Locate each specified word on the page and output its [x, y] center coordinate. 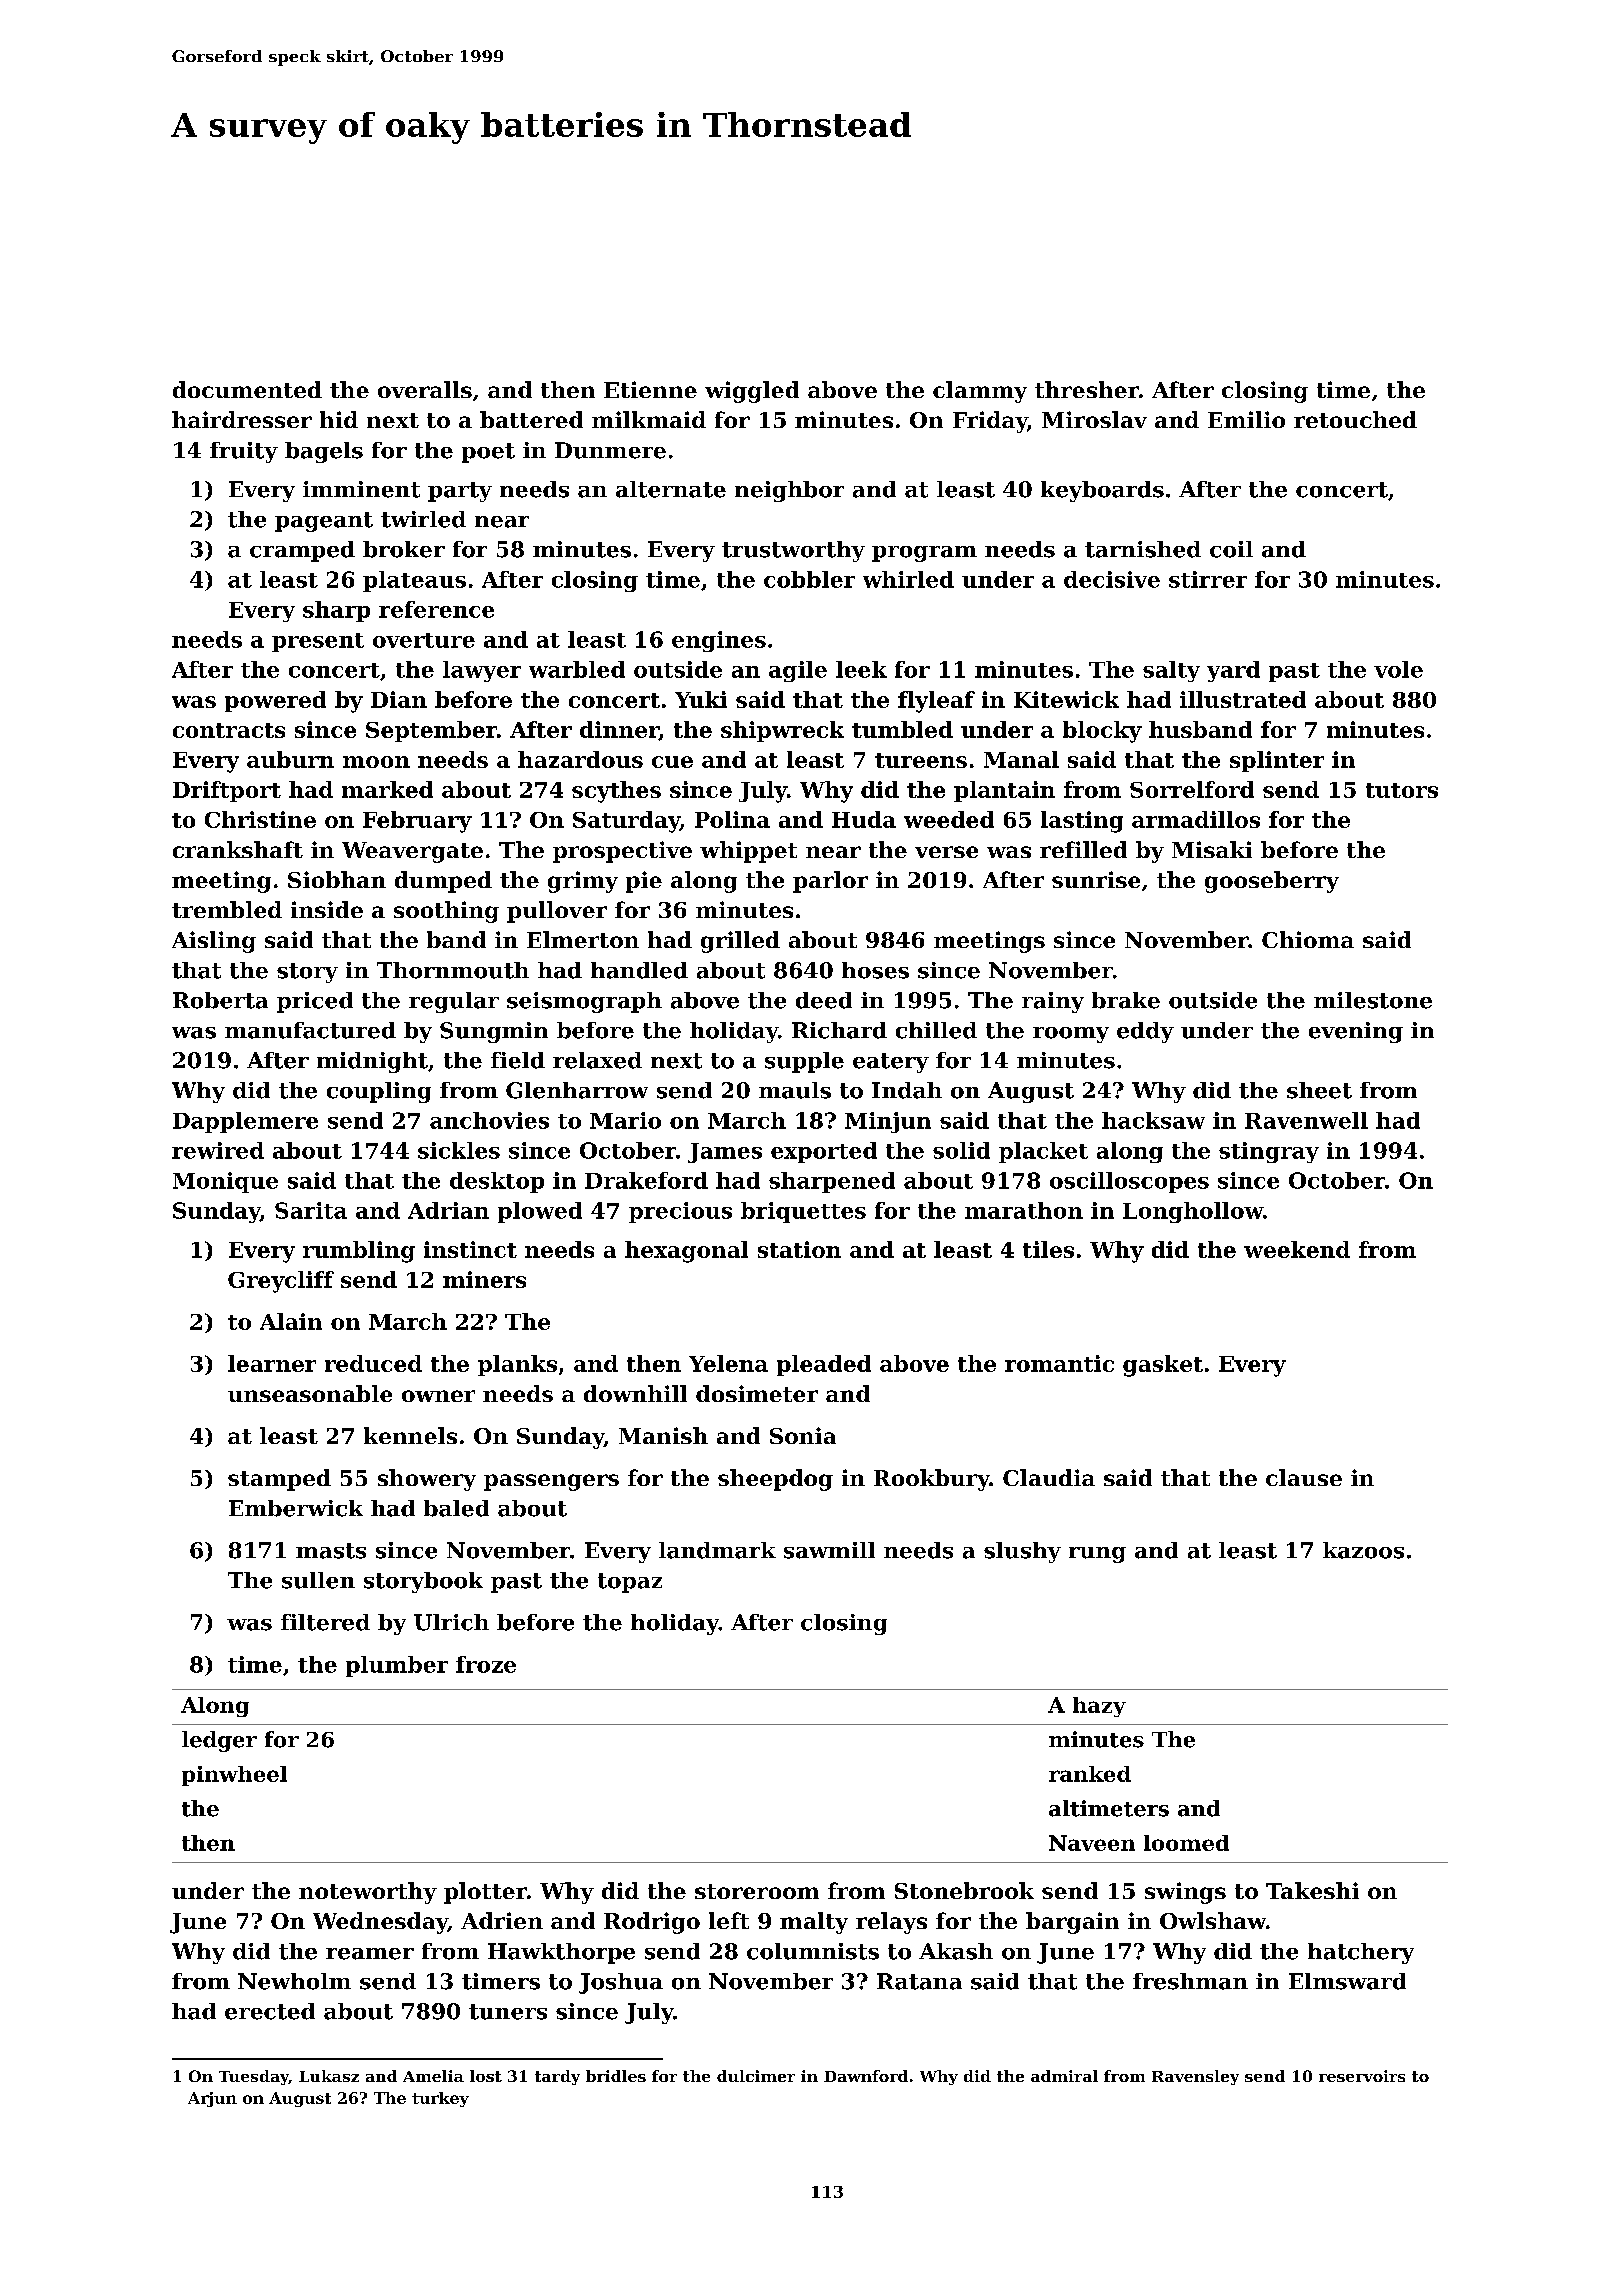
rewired [218, 1150]
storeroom [757, 1891]
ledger [219, 1741]
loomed [1186, 1843]
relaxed [597, 1060]
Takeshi [1312, 1890]
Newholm [294, 1981]
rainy [1053, 1002]
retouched [1355, 419]
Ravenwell [1306, 1120]
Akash [956, 1951]
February [417, 822]
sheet [1319, 1090]
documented [247, 389]
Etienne [650, 389]
